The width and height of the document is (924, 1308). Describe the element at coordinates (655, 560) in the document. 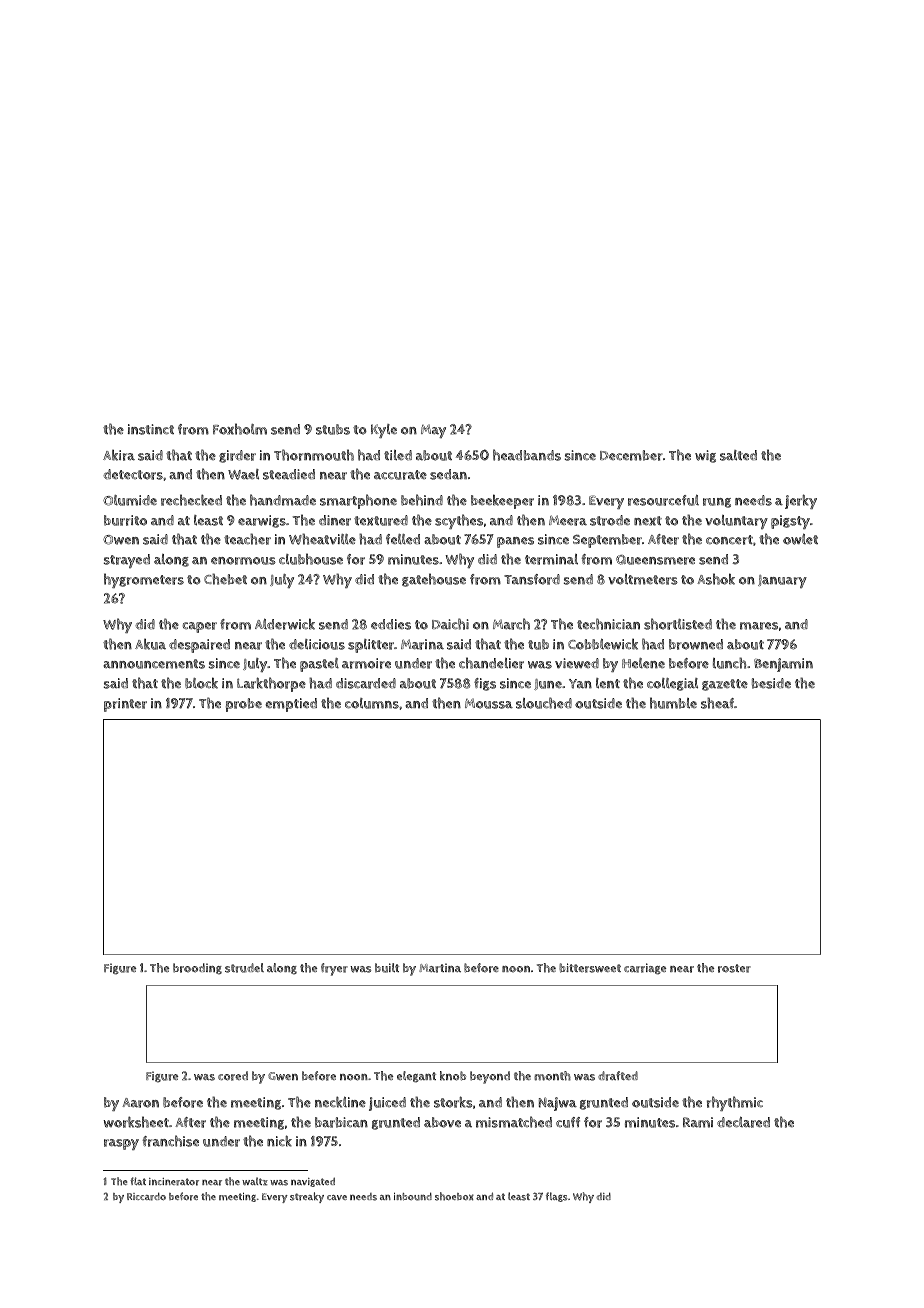

I see `Queensmere` at that location.
